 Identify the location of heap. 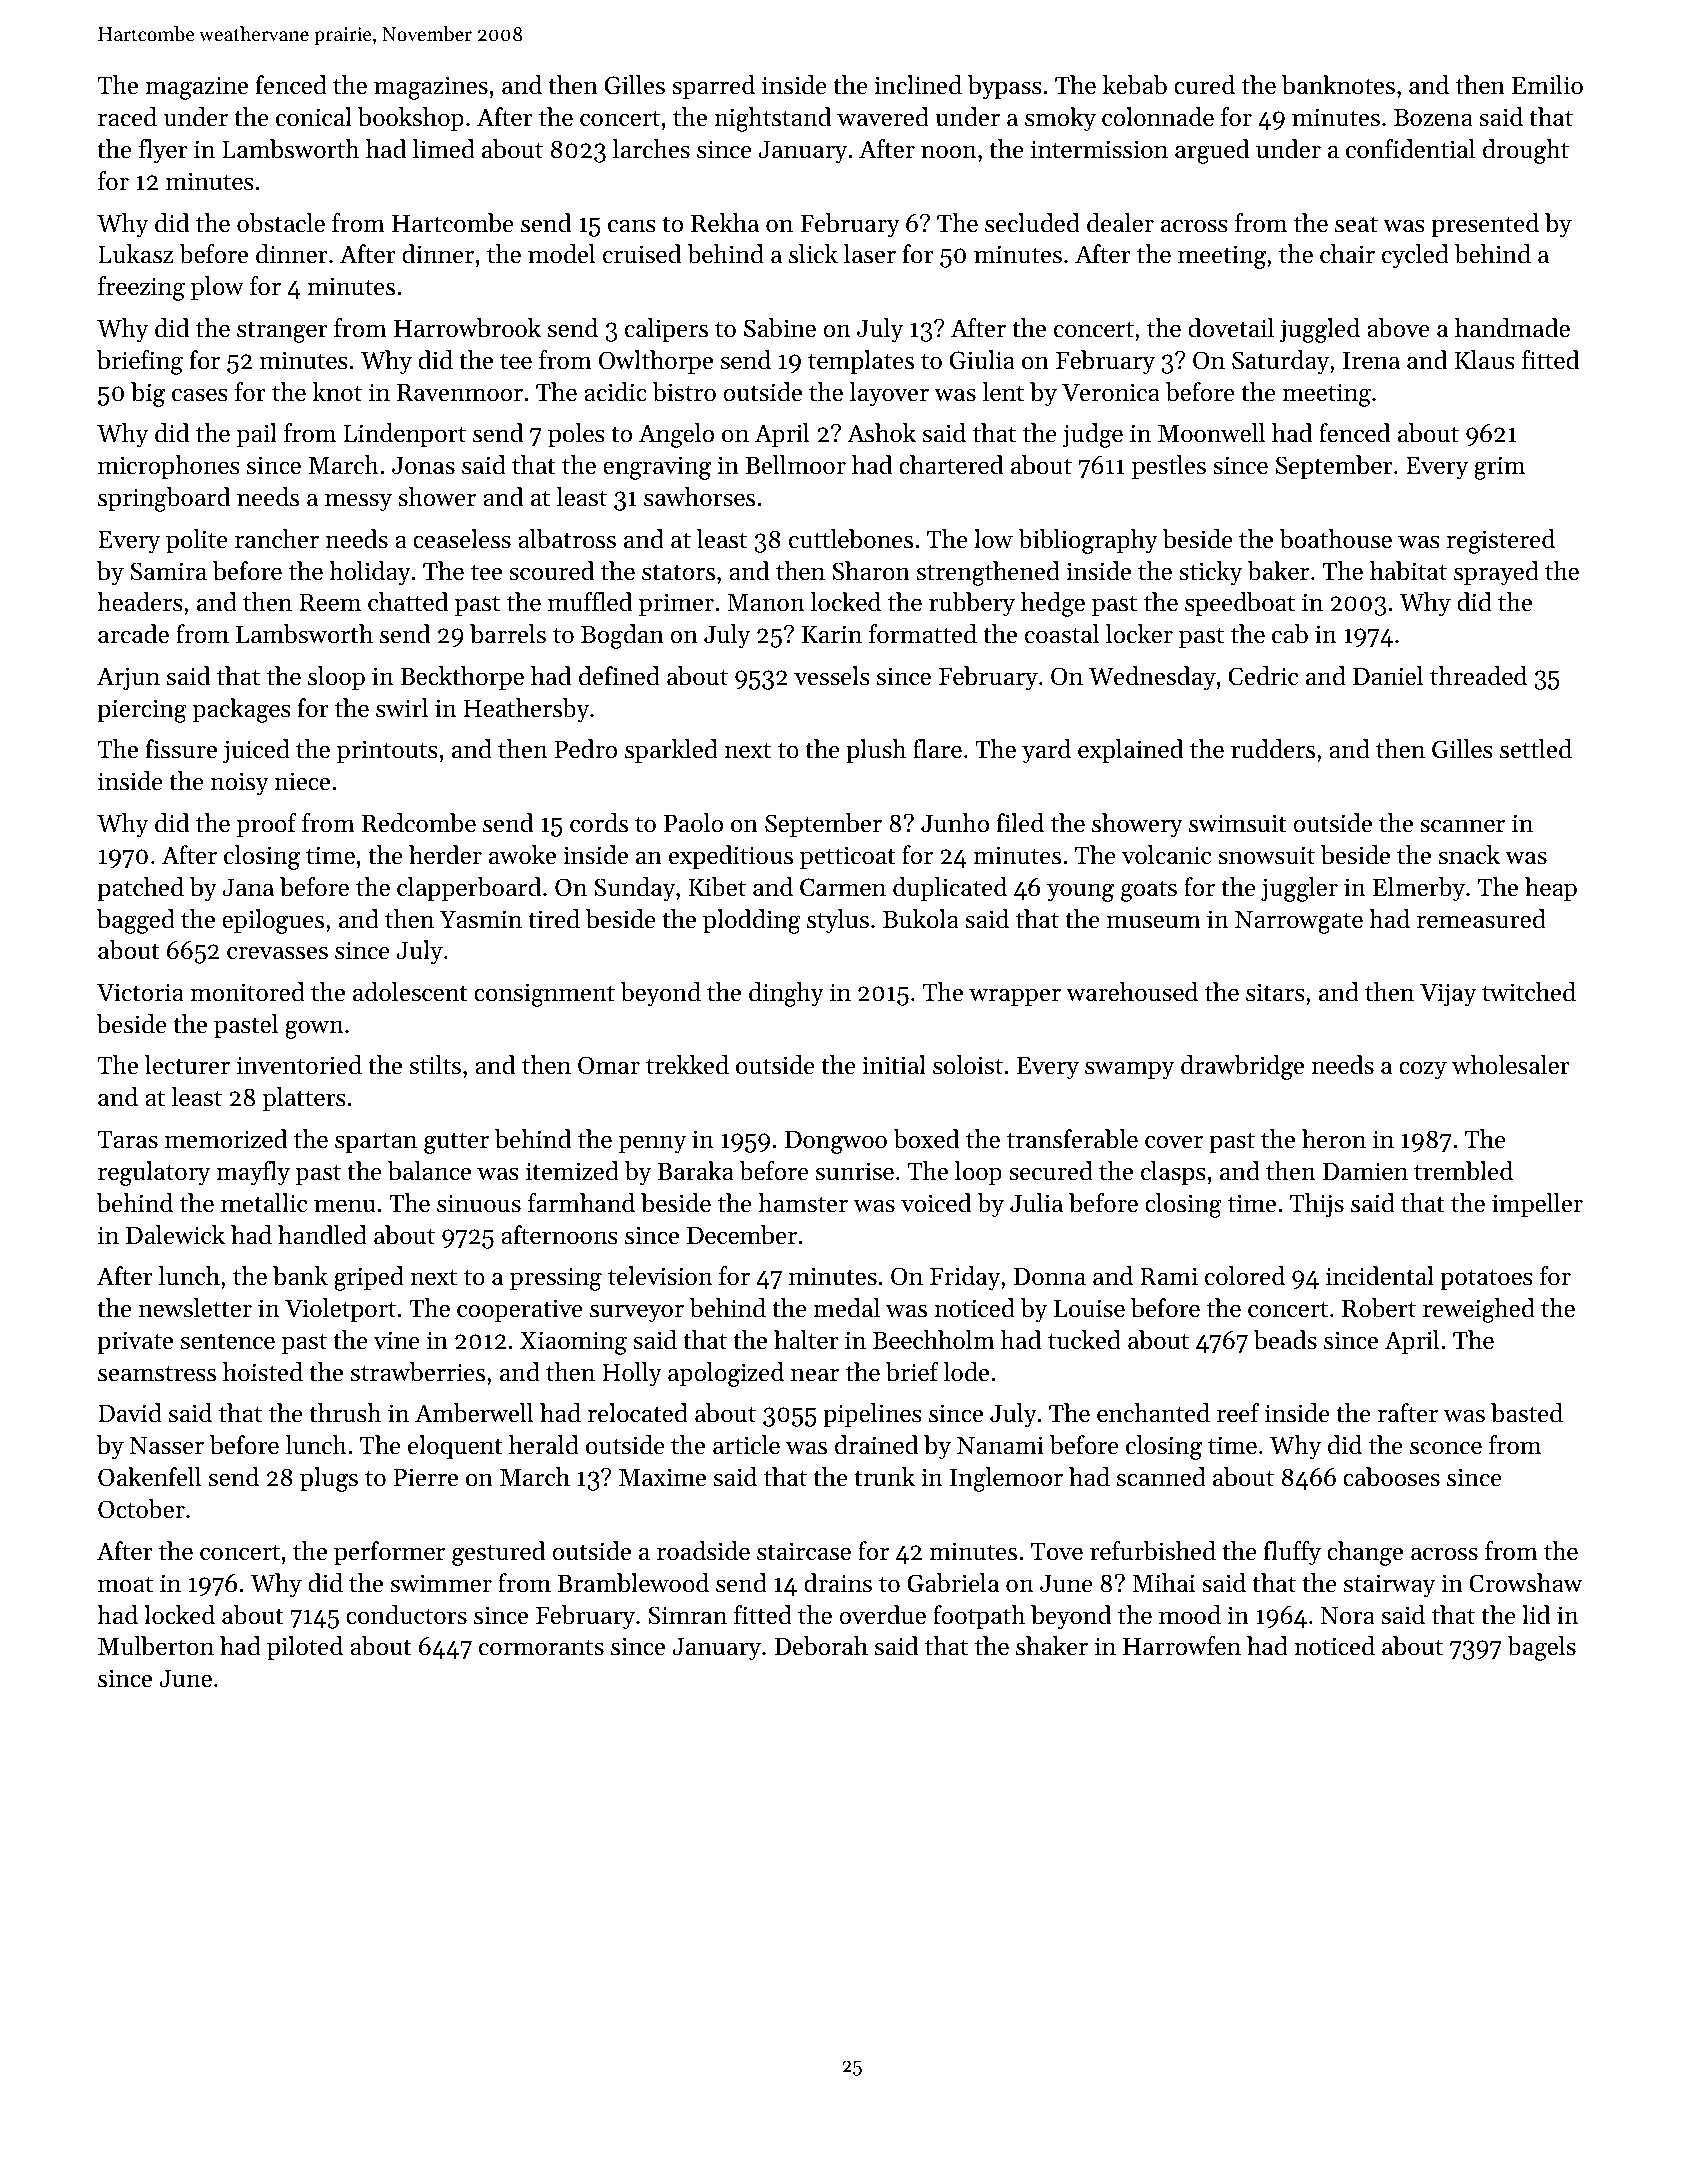
(1551, 889).
